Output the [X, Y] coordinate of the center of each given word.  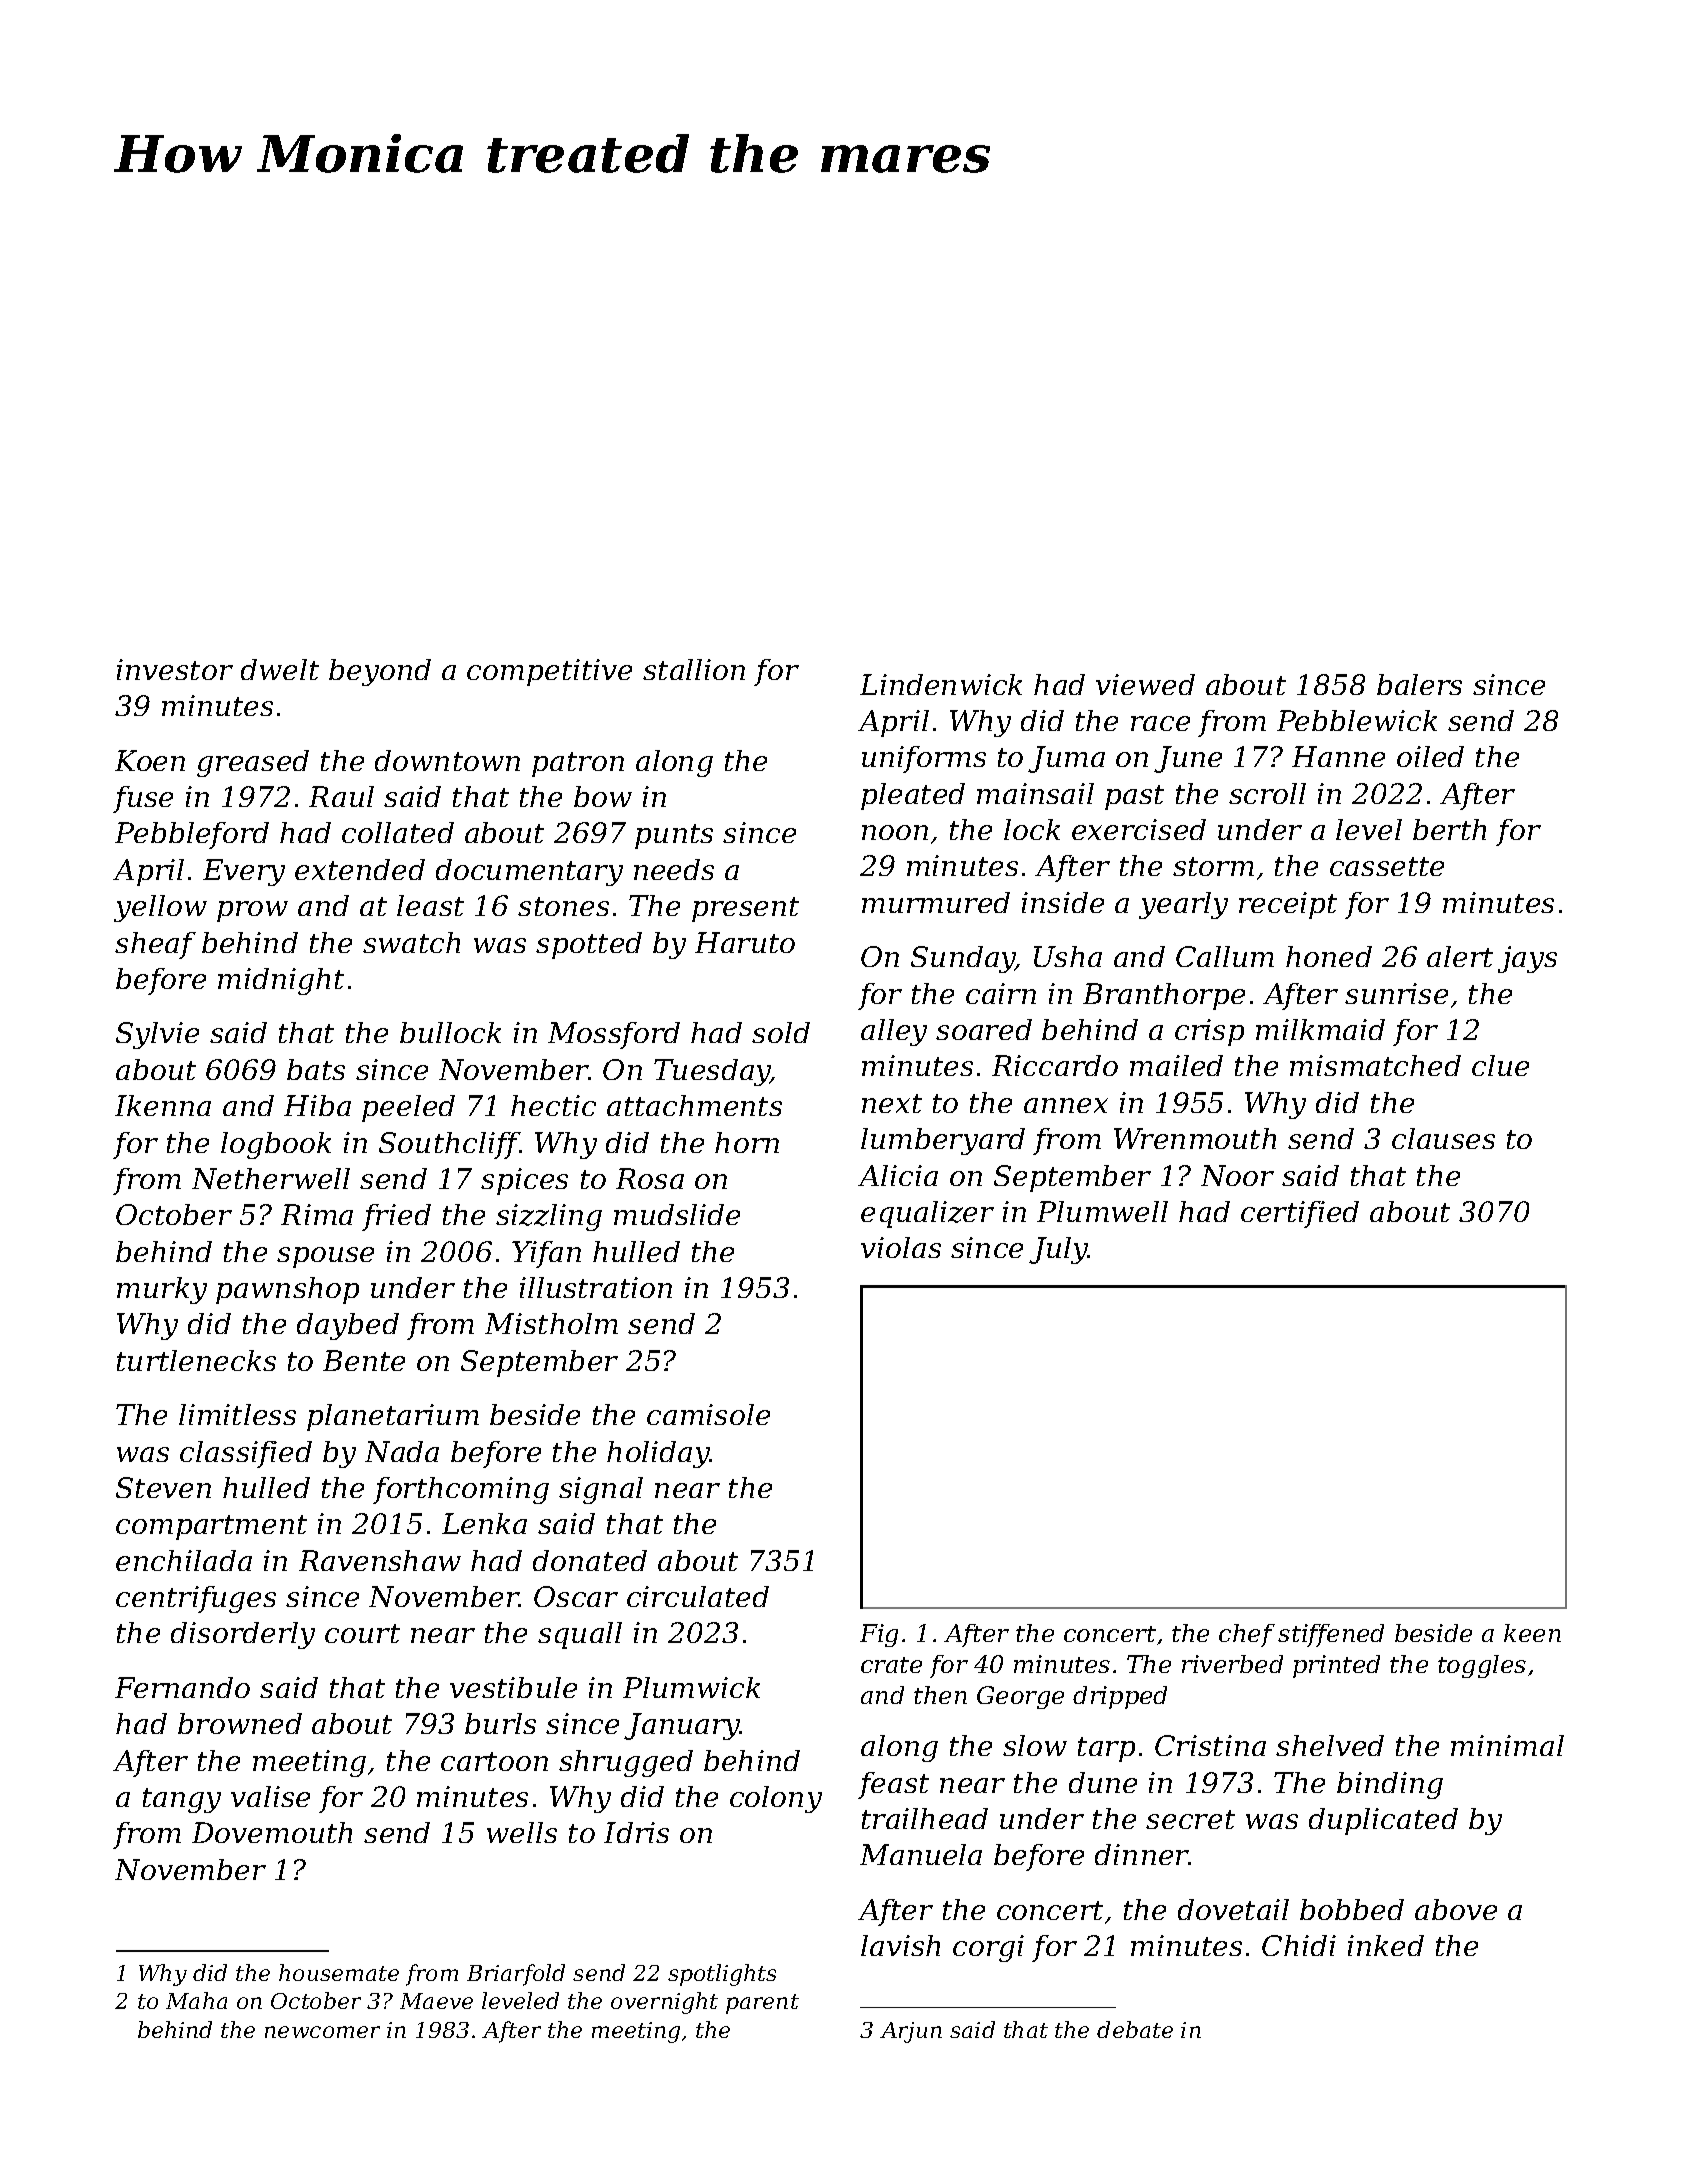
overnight [664, 2003]
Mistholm [551, 1323]
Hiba [317, 1105]
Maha [196, 2000]
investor [175, 669]
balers [1419, 684]
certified [1300, 1214]
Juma [1066, 759]
